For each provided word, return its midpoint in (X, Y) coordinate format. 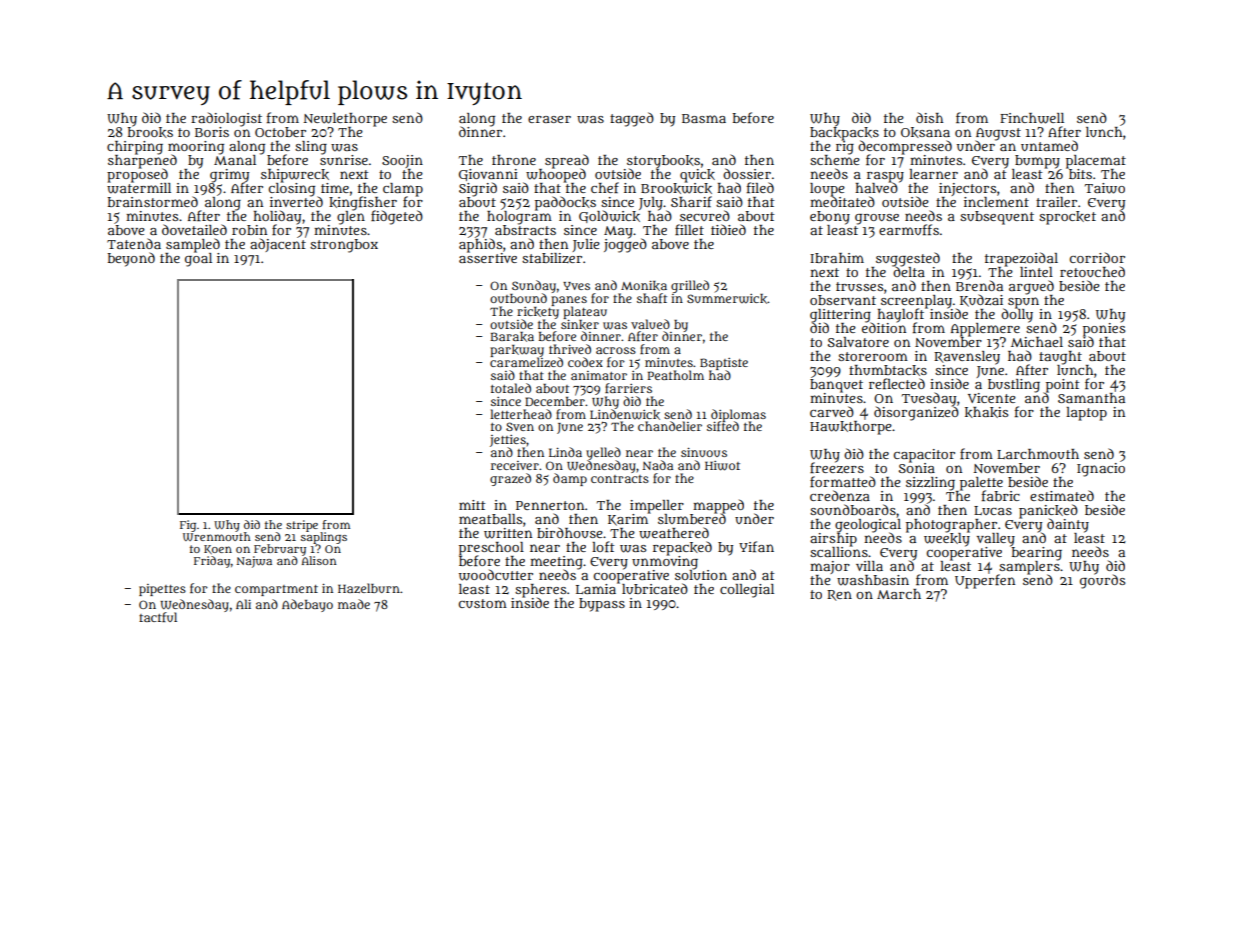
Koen (218, 549)
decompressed (905, 147)
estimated (1062, 495)
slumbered (692, 519)
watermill (139, 188)
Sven (520, 426)
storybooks (663, 161)
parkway (517, 351)
